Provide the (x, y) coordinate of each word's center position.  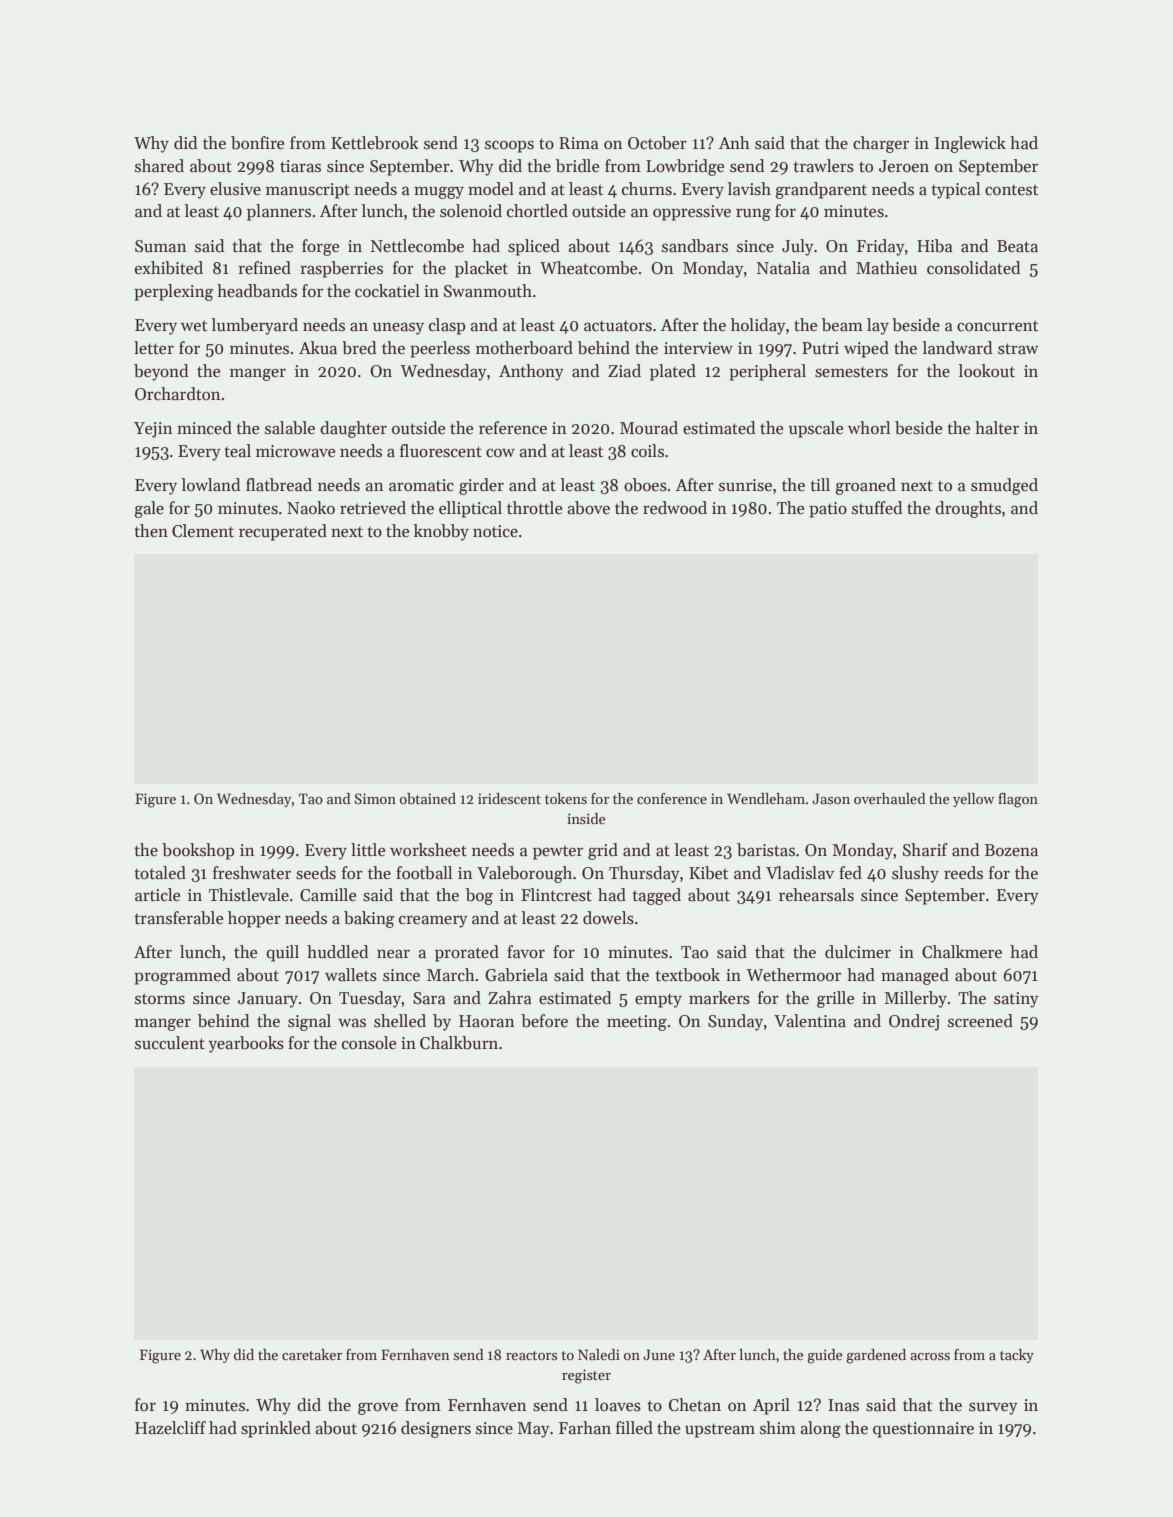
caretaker (312, 1354)
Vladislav (800, 873)
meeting (637, 1023)
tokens (566, 798)
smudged (1004, 486)
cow (500, 453)
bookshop (198, 851)
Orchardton (177, 394)
